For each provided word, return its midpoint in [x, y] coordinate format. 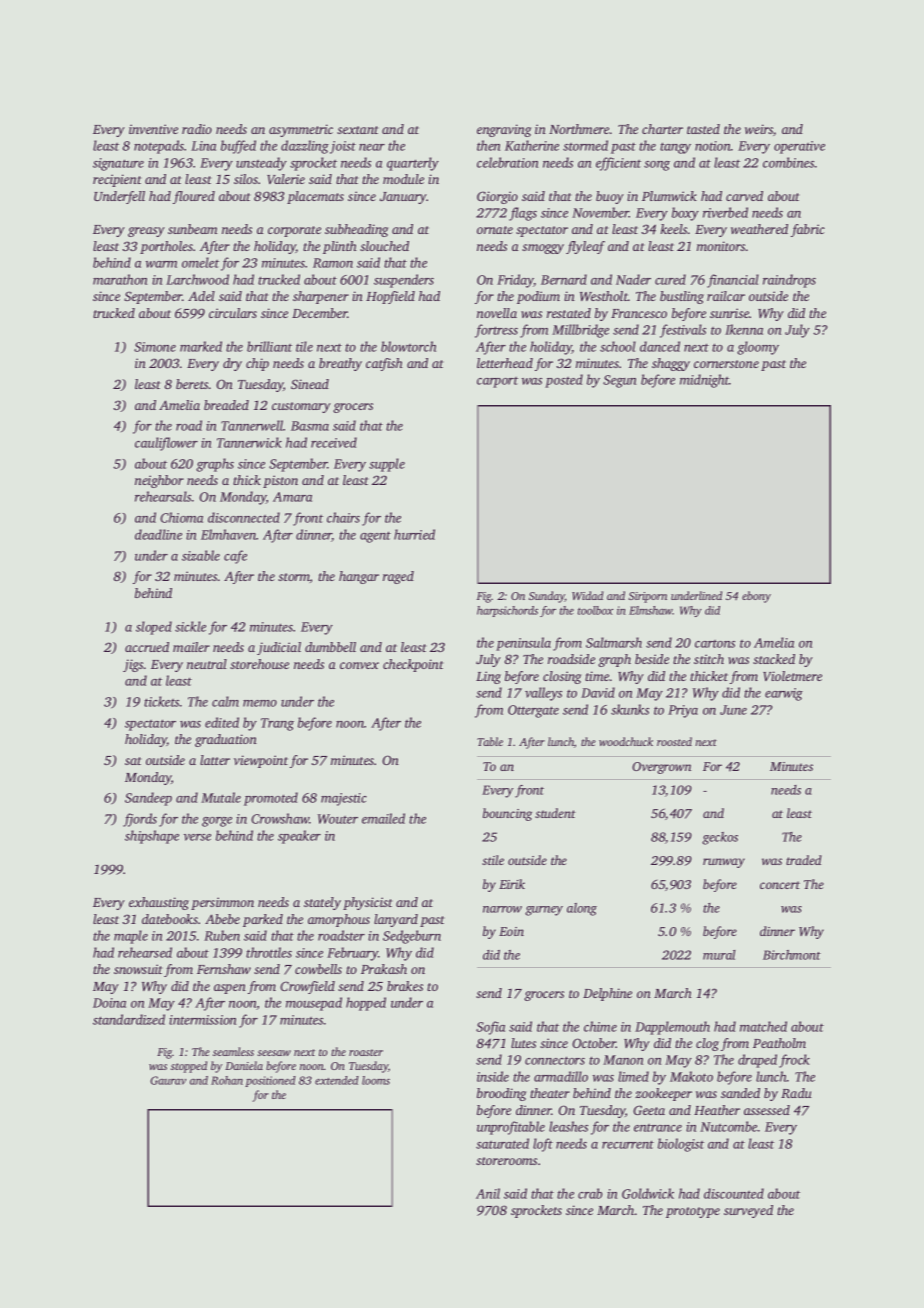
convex [359, 665]
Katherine [532, 145]
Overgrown [661, 768]
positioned [270, 1081]
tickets [161, 701]
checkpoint [413, 665]
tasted [703, 129]
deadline [158, 534]
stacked [774, 659]
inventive [153, 129]
